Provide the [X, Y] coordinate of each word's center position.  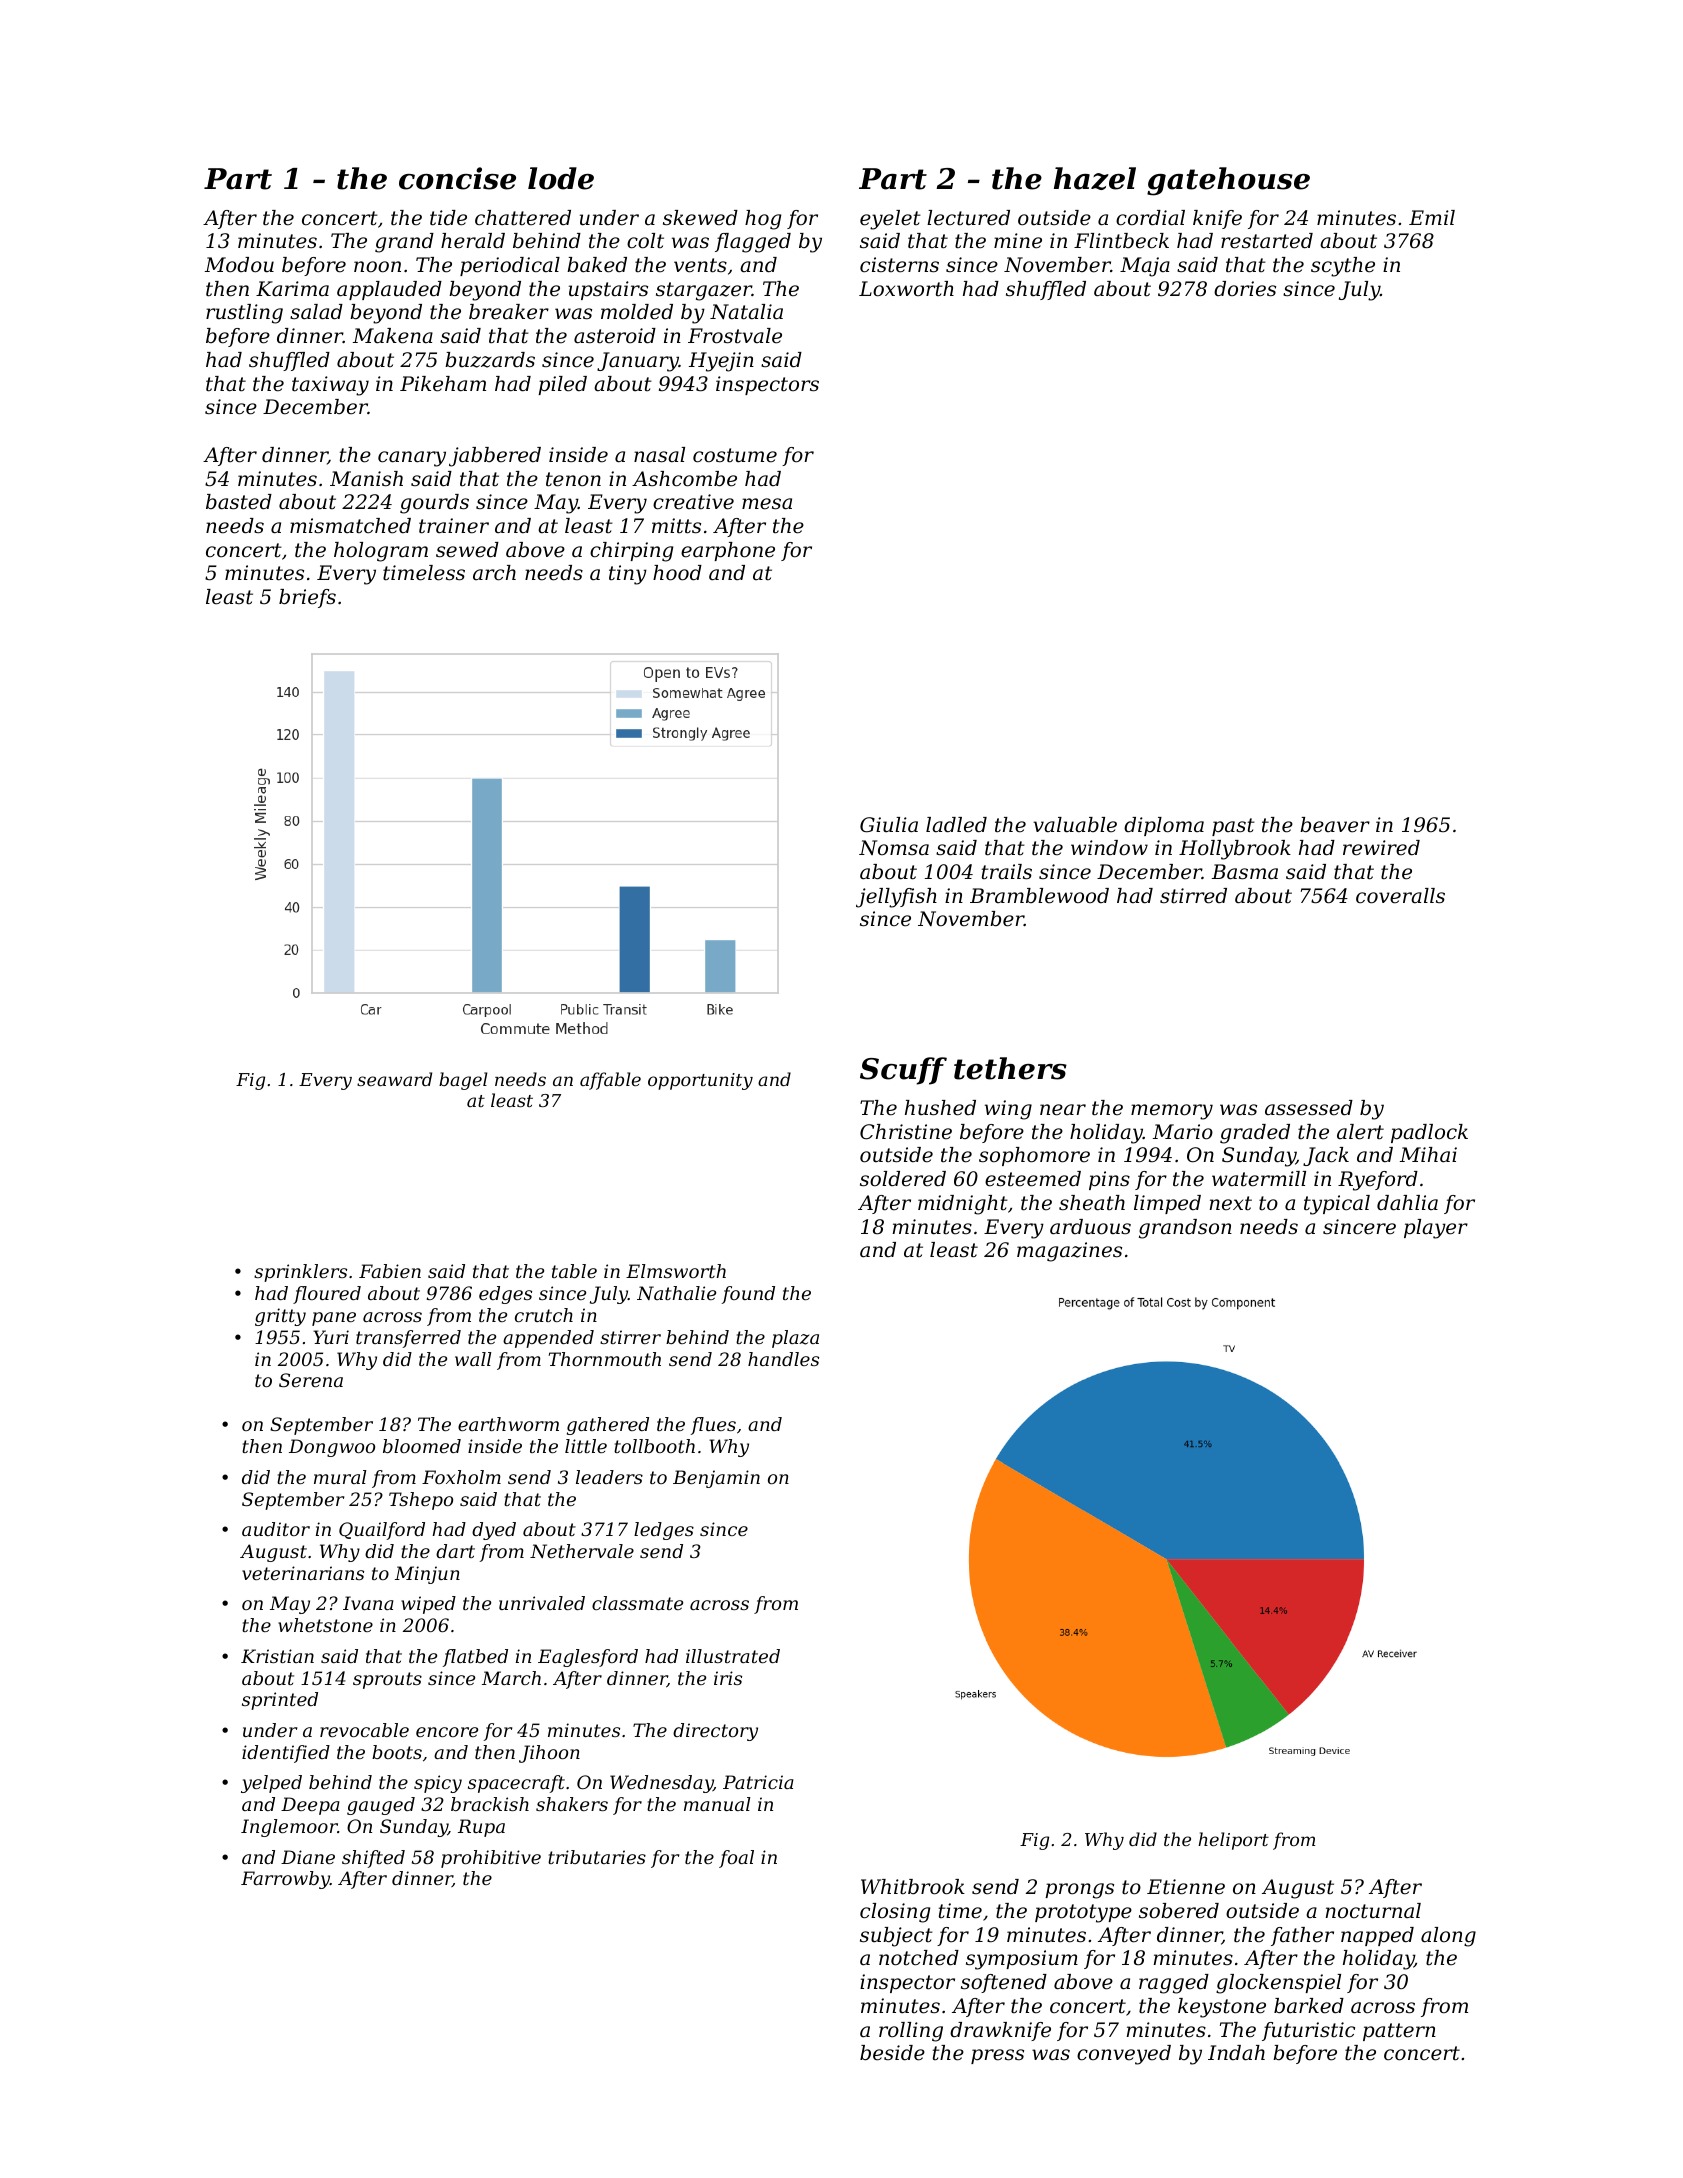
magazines [1069, 1252]
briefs [307, 598]
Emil [1432, 217]
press [997, 2056]
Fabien [390, 1271]
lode [561, 178]
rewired [1381, 848]
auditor [276, 1529]
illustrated [733, 1656]
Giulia [889, 825]
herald [473, 241]
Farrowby [285, 1880]
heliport [1233, 1841]
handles [783, 1359]
